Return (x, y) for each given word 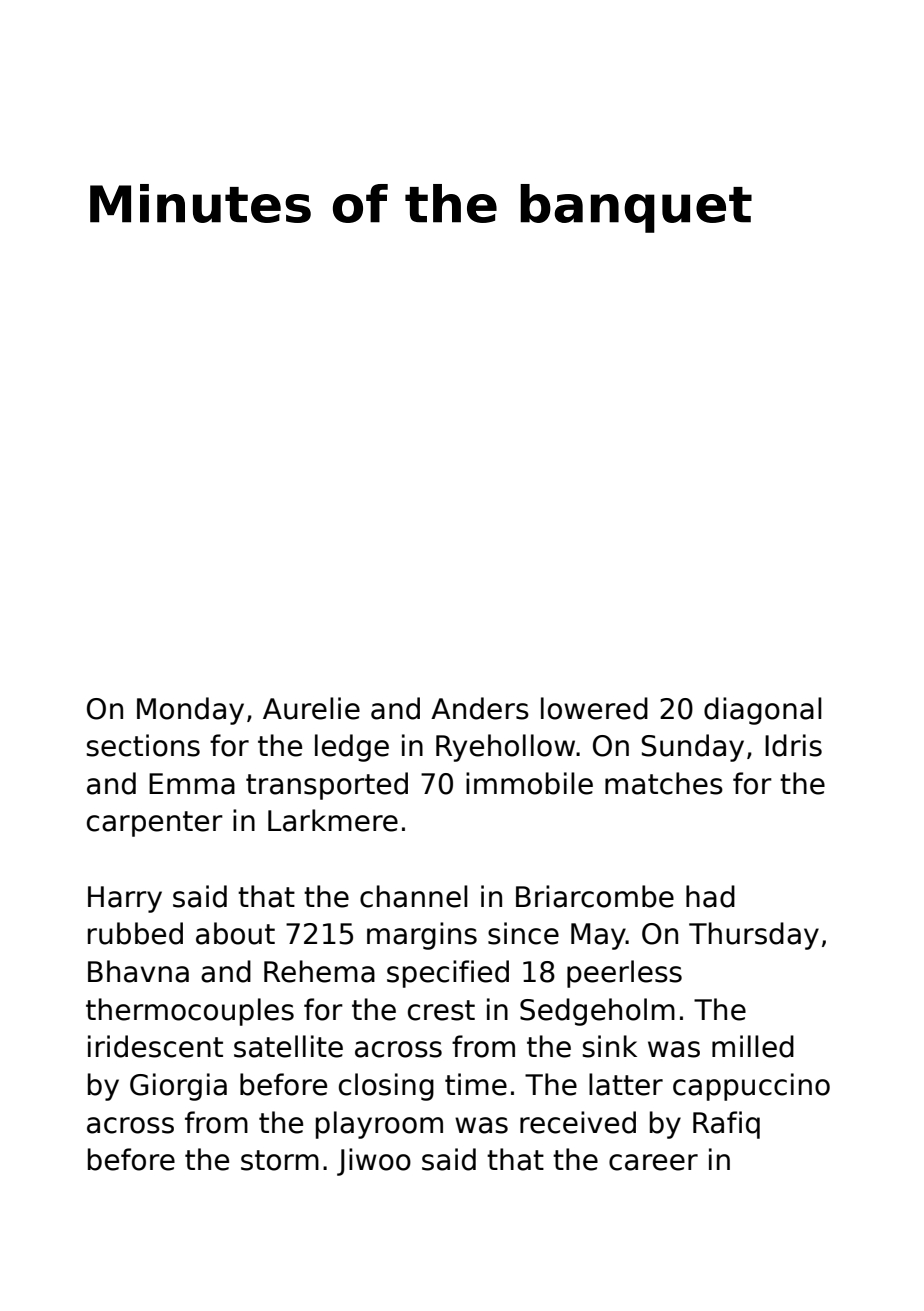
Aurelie (311, 708)
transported (327, 786)
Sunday (693, 748)
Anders (480, 708)
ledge (352, 748)
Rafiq (726, 1125)
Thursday (754, 936)
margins (422, 936)
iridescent (155, 1046)
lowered (594, 708)
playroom (379, 1125)
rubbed (135, 933)
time (476, 1084)
